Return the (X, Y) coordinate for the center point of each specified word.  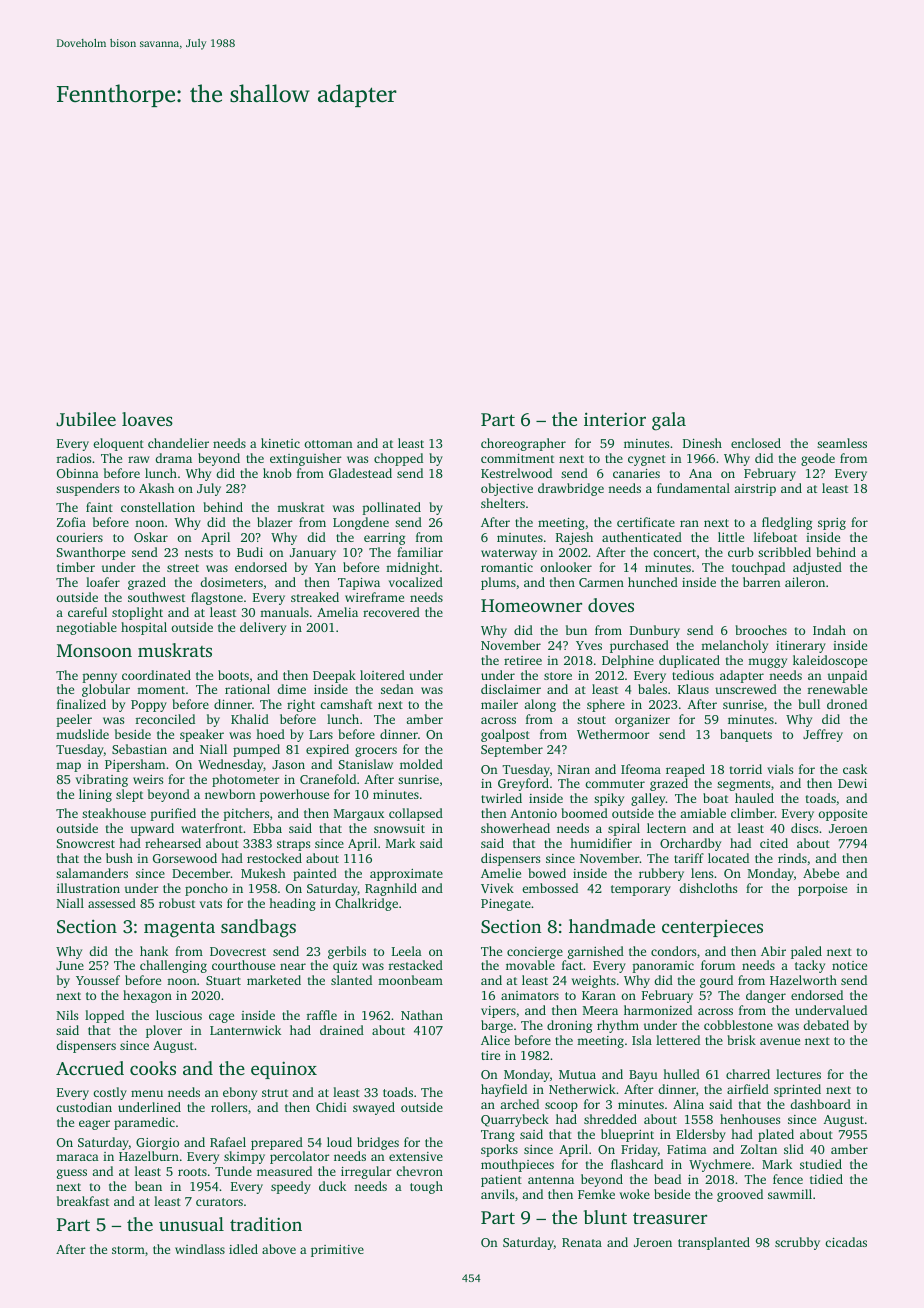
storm (128, 1250)
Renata (582, 1242)
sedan (397, 689)
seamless (842, 443)
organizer (642, 721)
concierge (535, 953)
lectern (666, 828)
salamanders (92, 873)
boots (233, 675)
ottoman (328, 444)
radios (74, 458)
